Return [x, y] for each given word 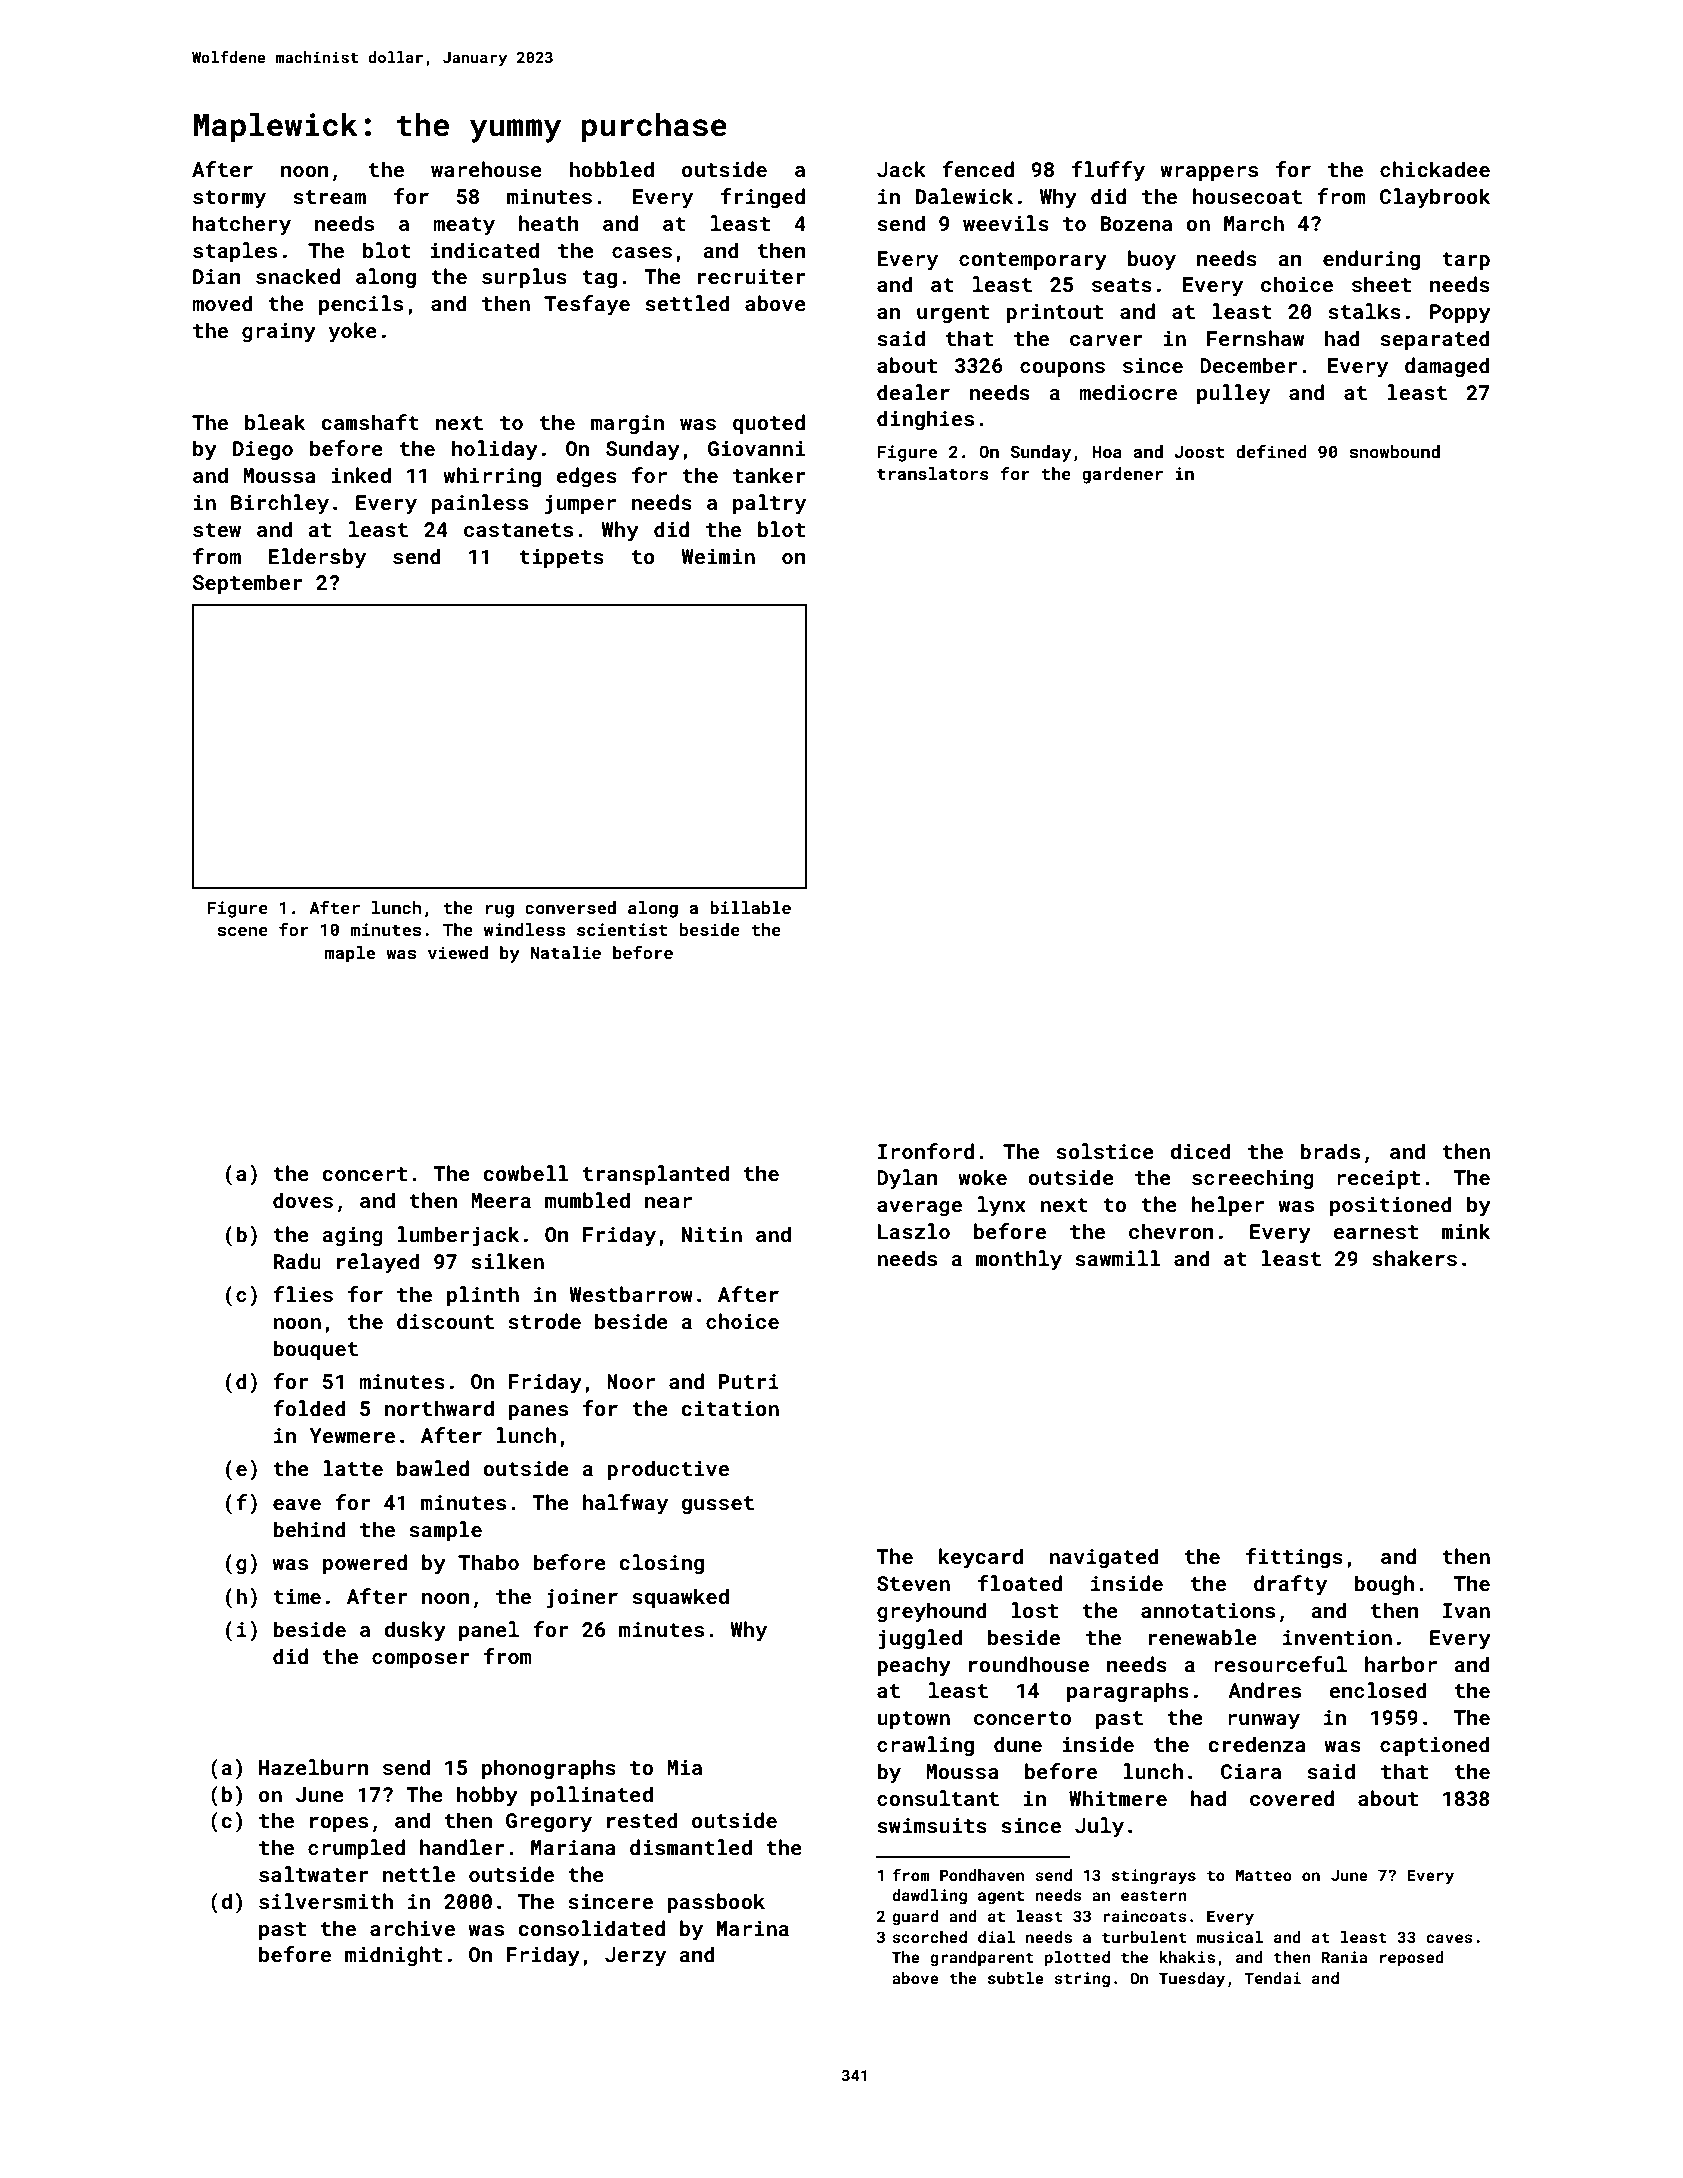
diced [1200, 1151]
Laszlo [913, 1231]
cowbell [526, 1173]
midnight [393, 1956]
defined [1271, 451]
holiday [495, 450]
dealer [913, 392]
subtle [1016, 1978]
